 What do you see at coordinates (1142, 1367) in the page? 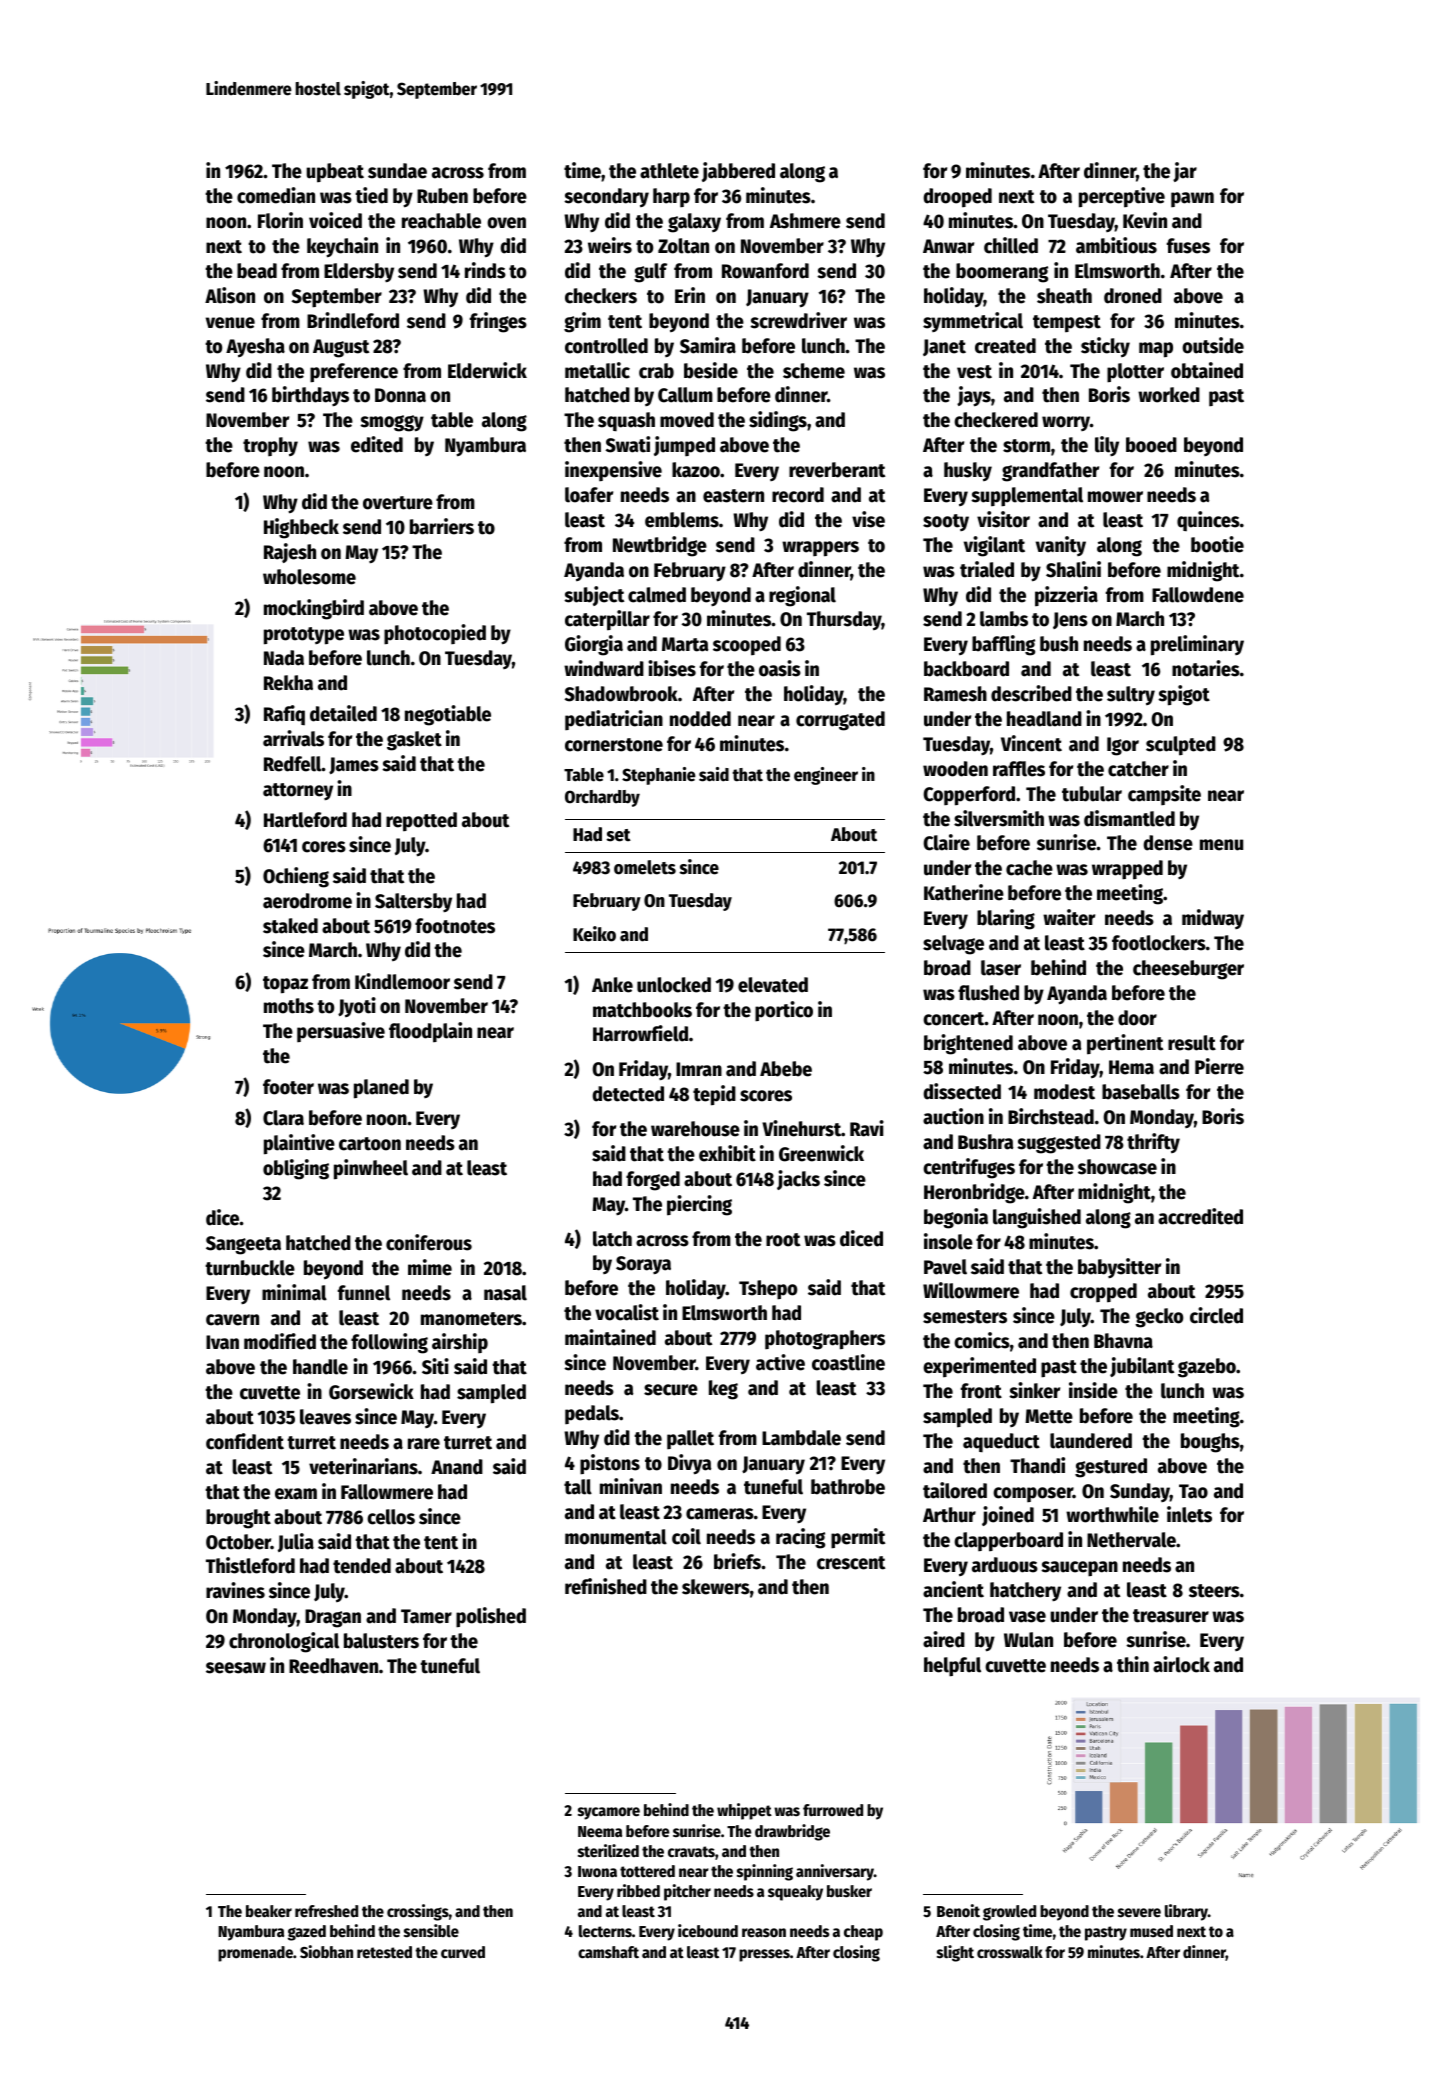
I see `jubilant` at bounding box center [1142, 1367].
